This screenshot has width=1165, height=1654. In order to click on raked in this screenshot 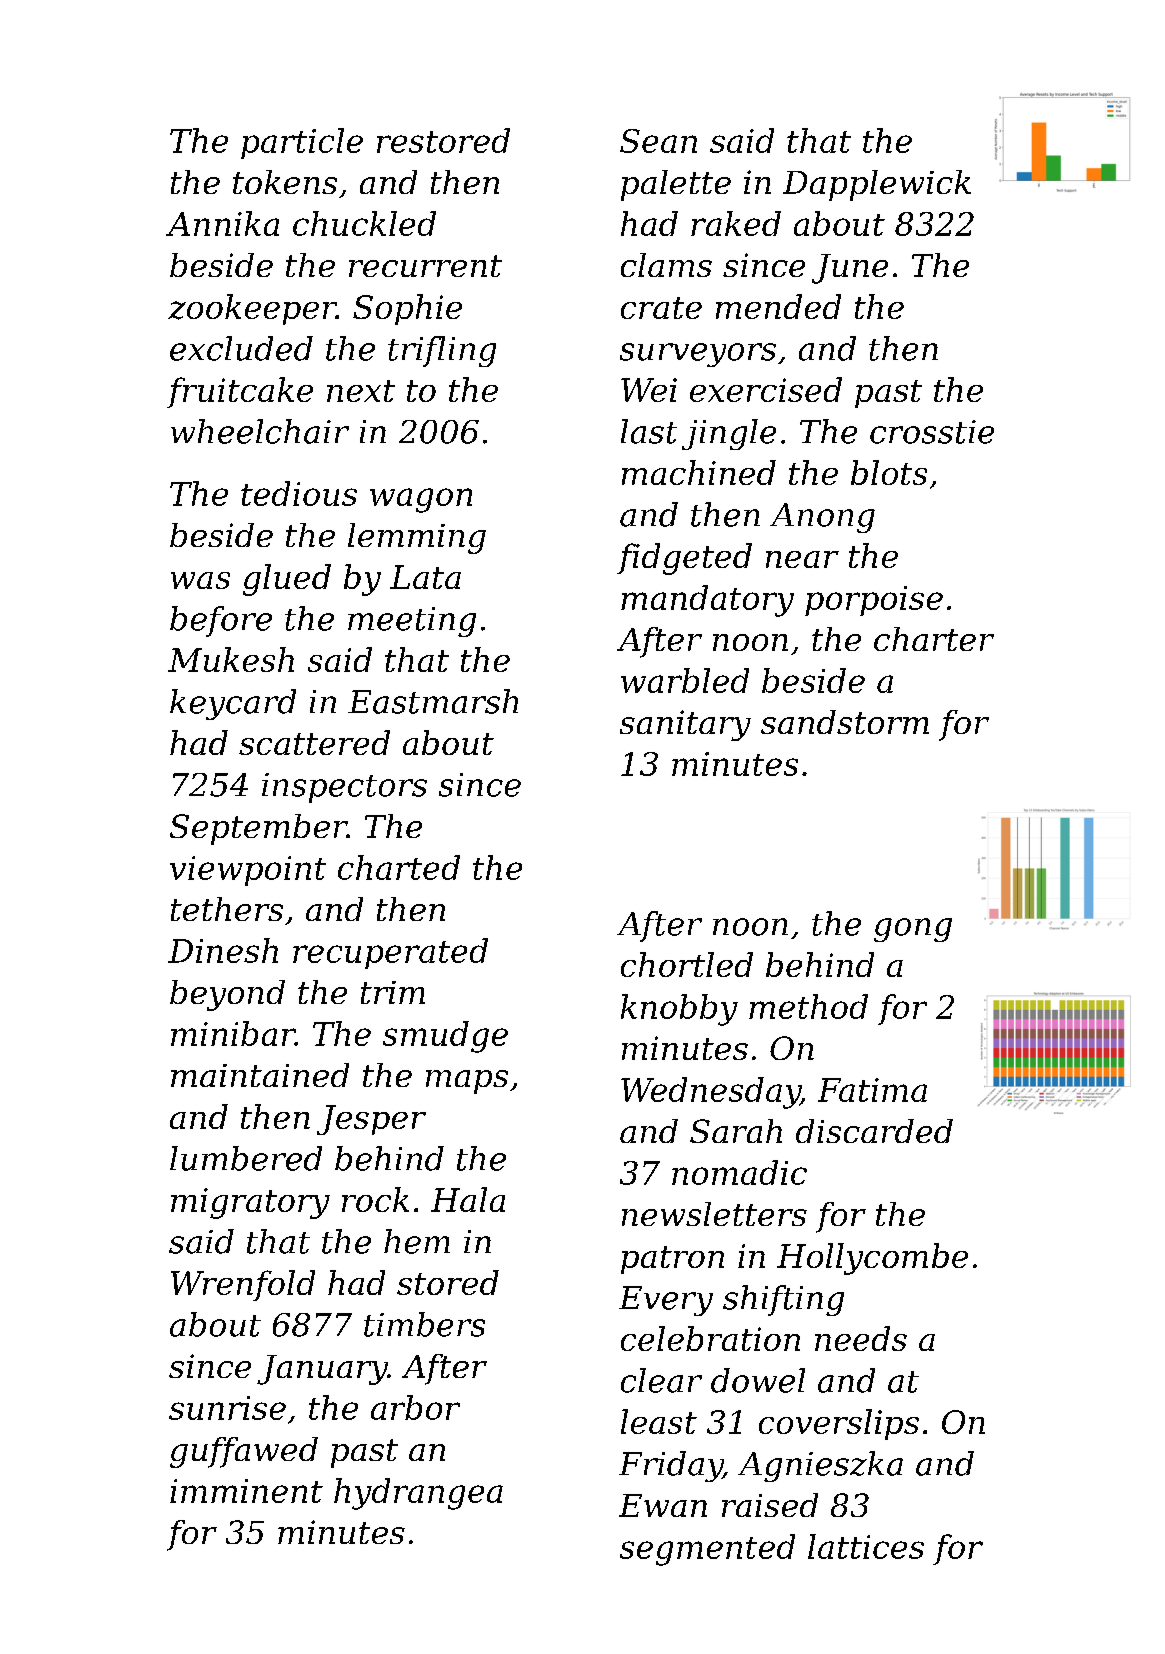, I will do `click(736, 223)`.
